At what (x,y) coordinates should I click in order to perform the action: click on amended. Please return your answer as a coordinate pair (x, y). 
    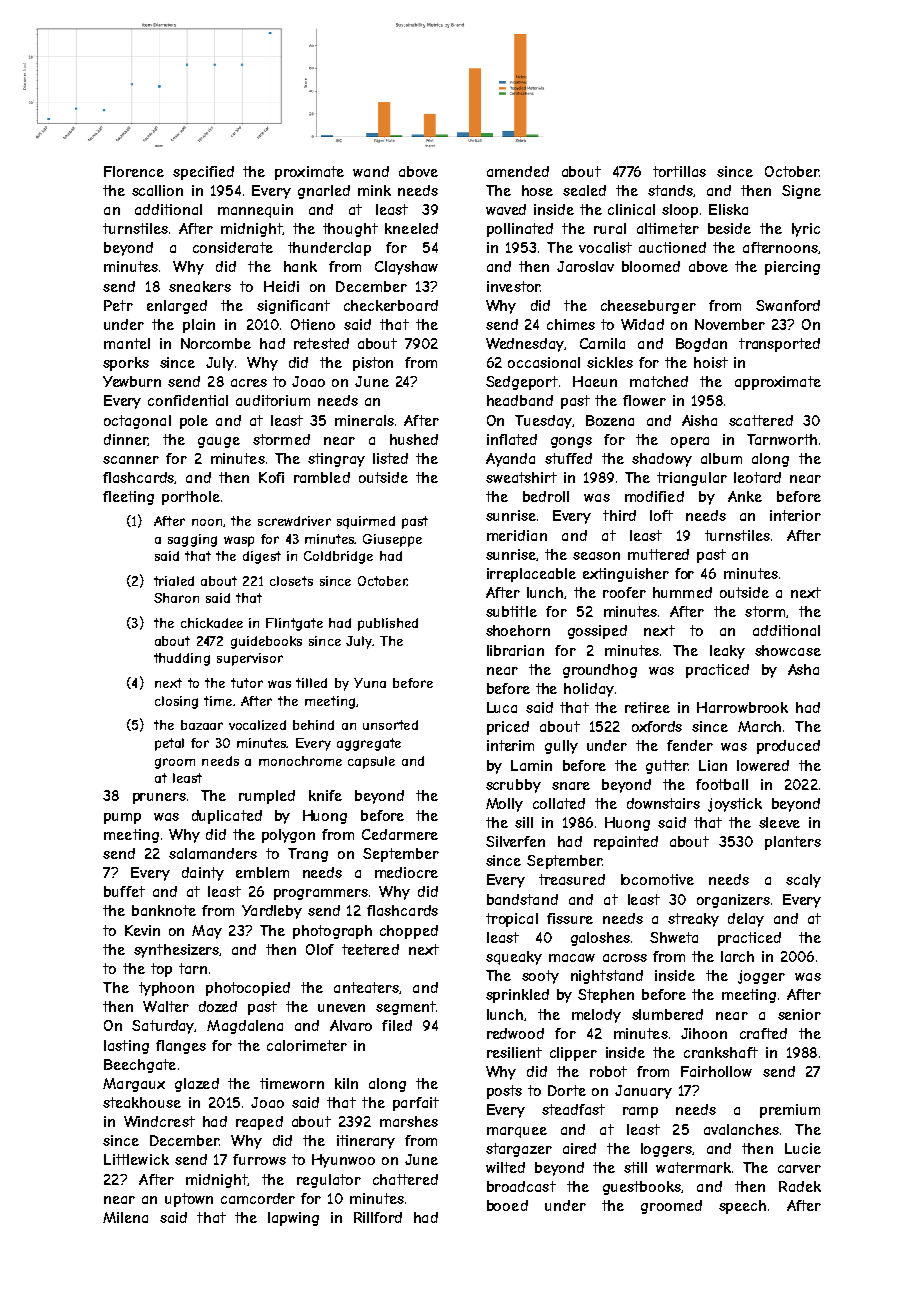
    Looking at the image, I should click on (518, 171).
